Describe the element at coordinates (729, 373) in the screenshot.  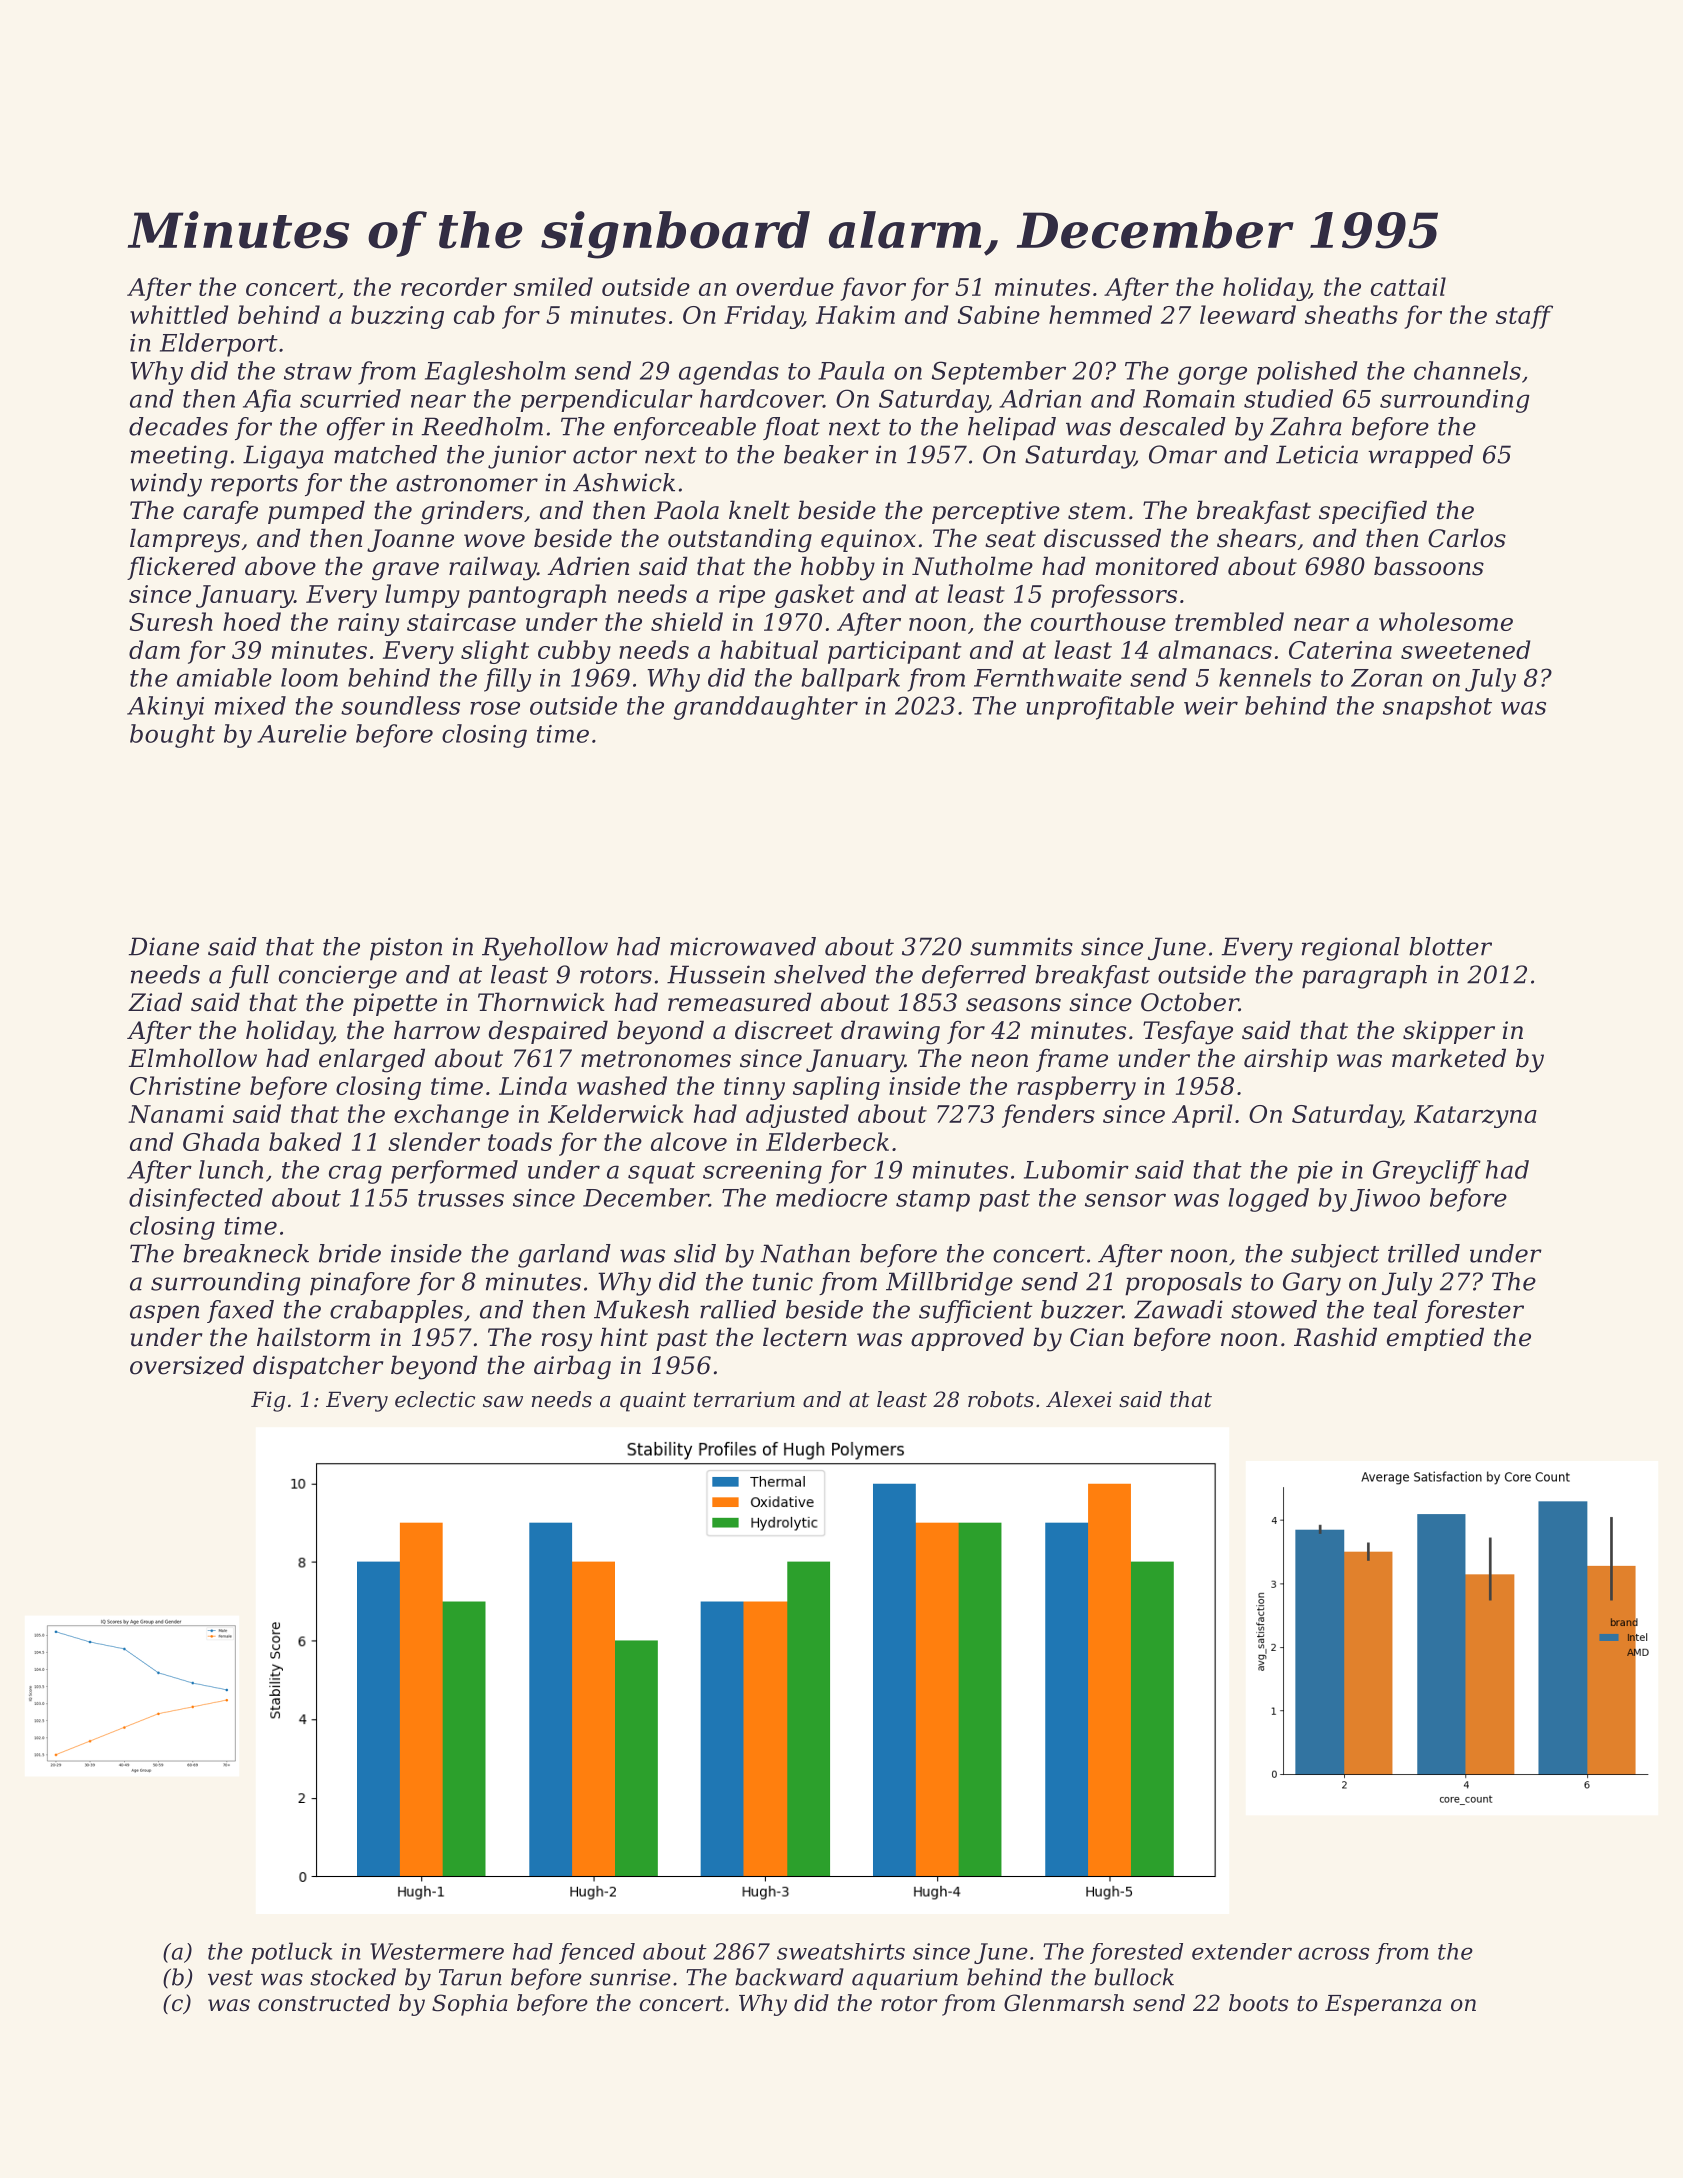
I see `agendas` at that location.
